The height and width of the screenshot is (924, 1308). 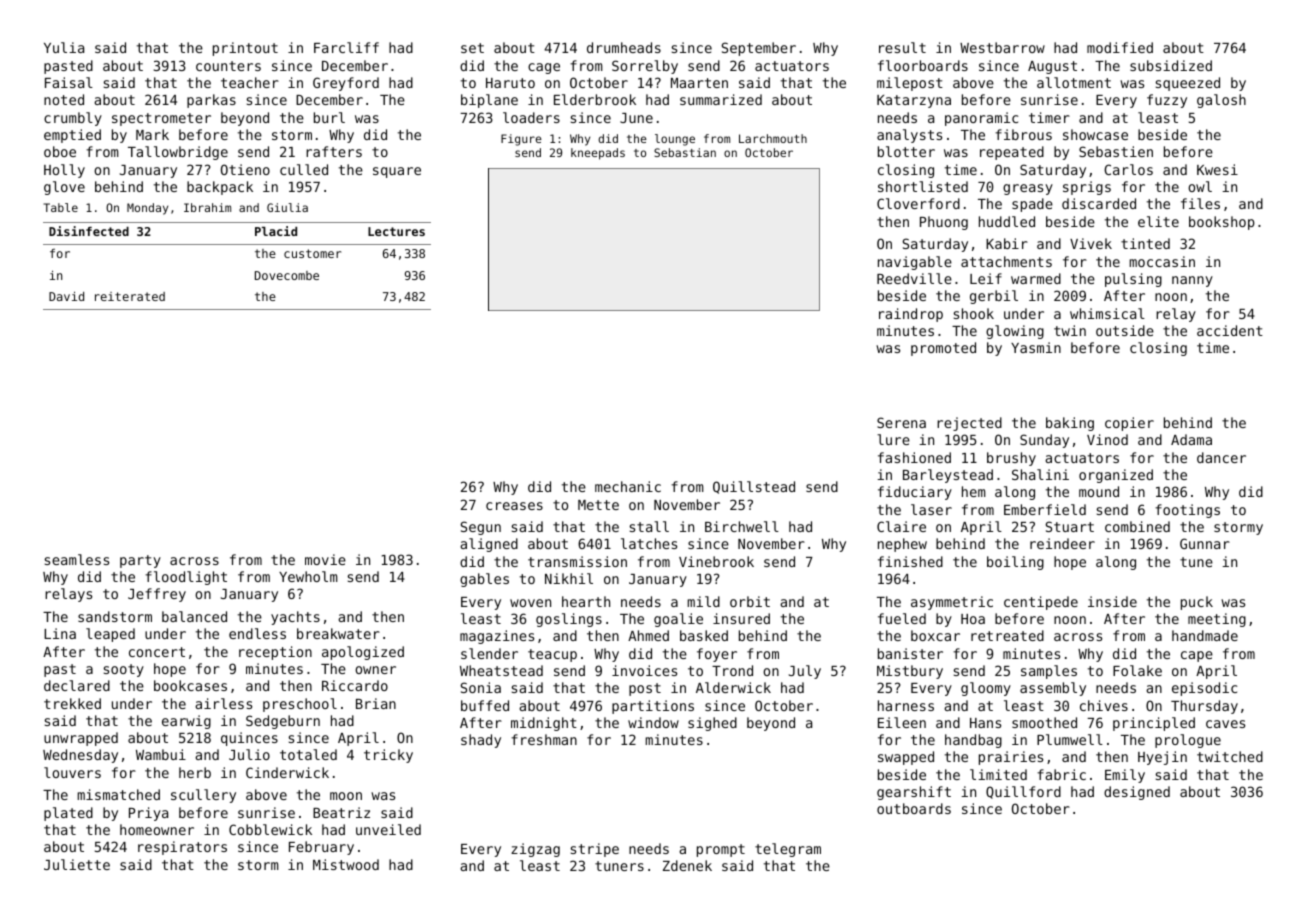 I want to click on modified, so click(x=1120, y=47).
